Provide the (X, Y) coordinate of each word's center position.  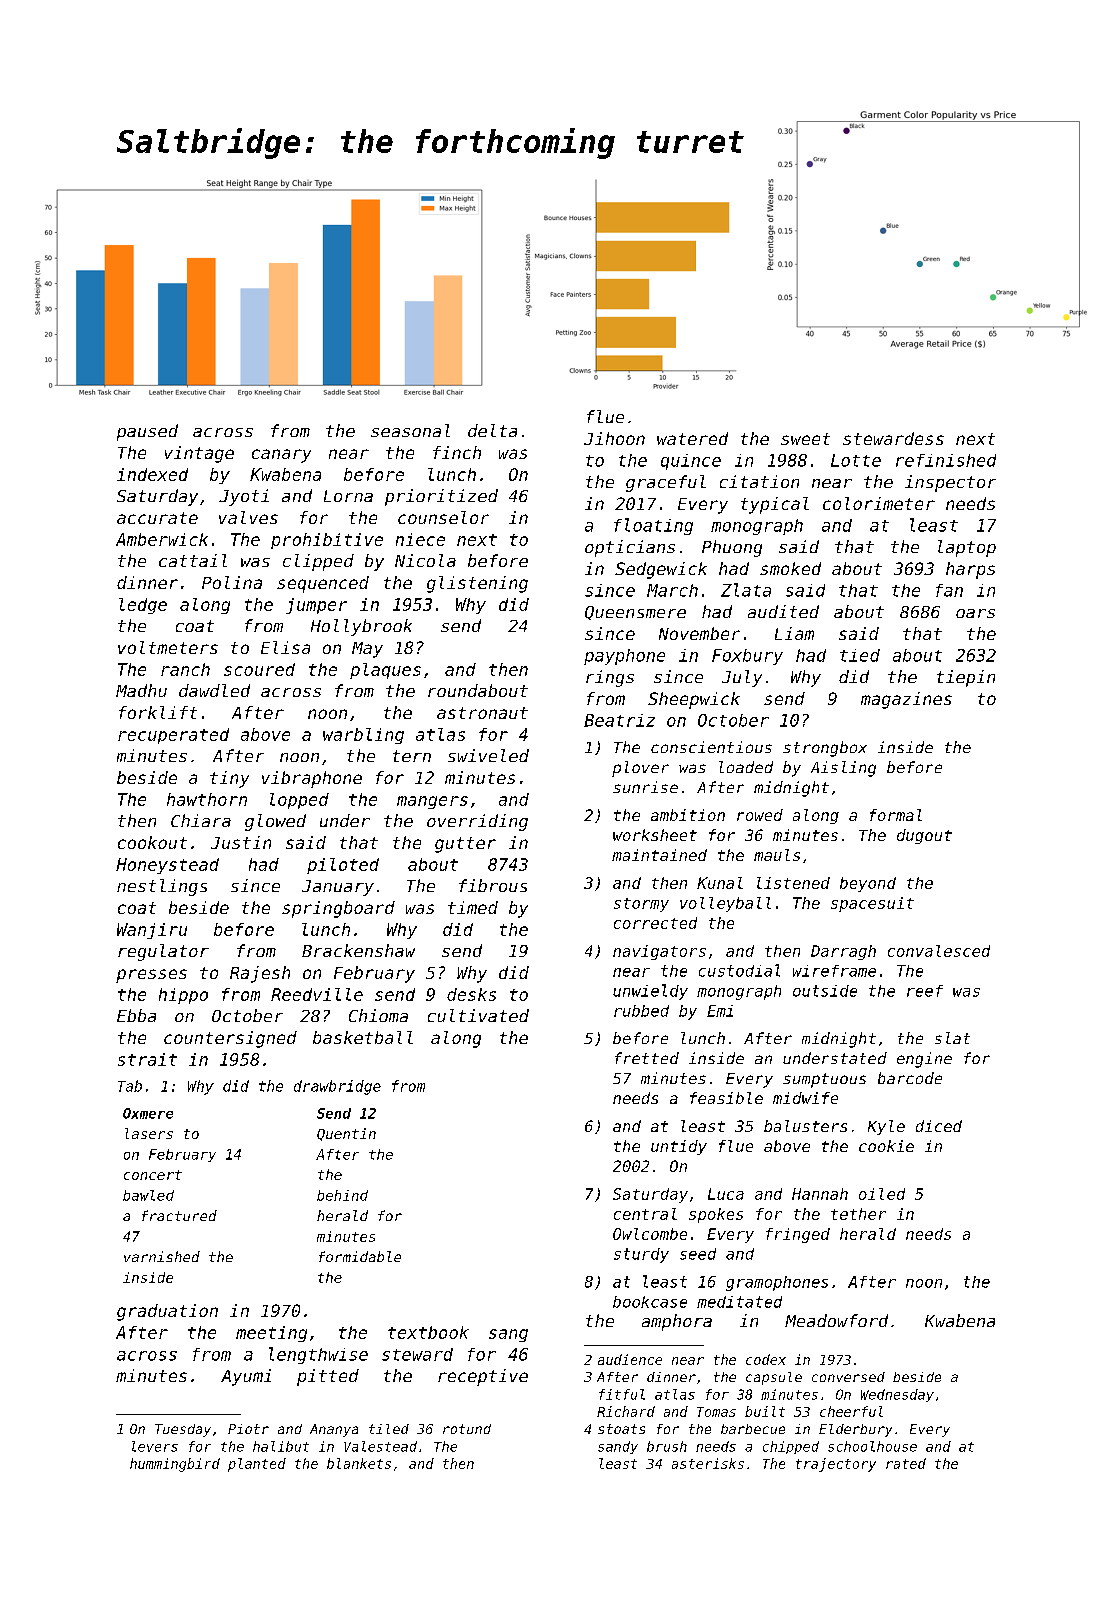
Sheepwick (694, 700)
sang (508, 1335)
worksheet (655, 835)
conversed (848, 1377)
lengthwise (318, 1355)
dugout (924, 836)
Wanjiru (152, 931)
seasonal (410, 430)
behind (342, 1195)
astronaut (482, 713)
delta (492, 430)
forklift (158, 712)
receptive (483, 1377)
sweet (805, 439)
